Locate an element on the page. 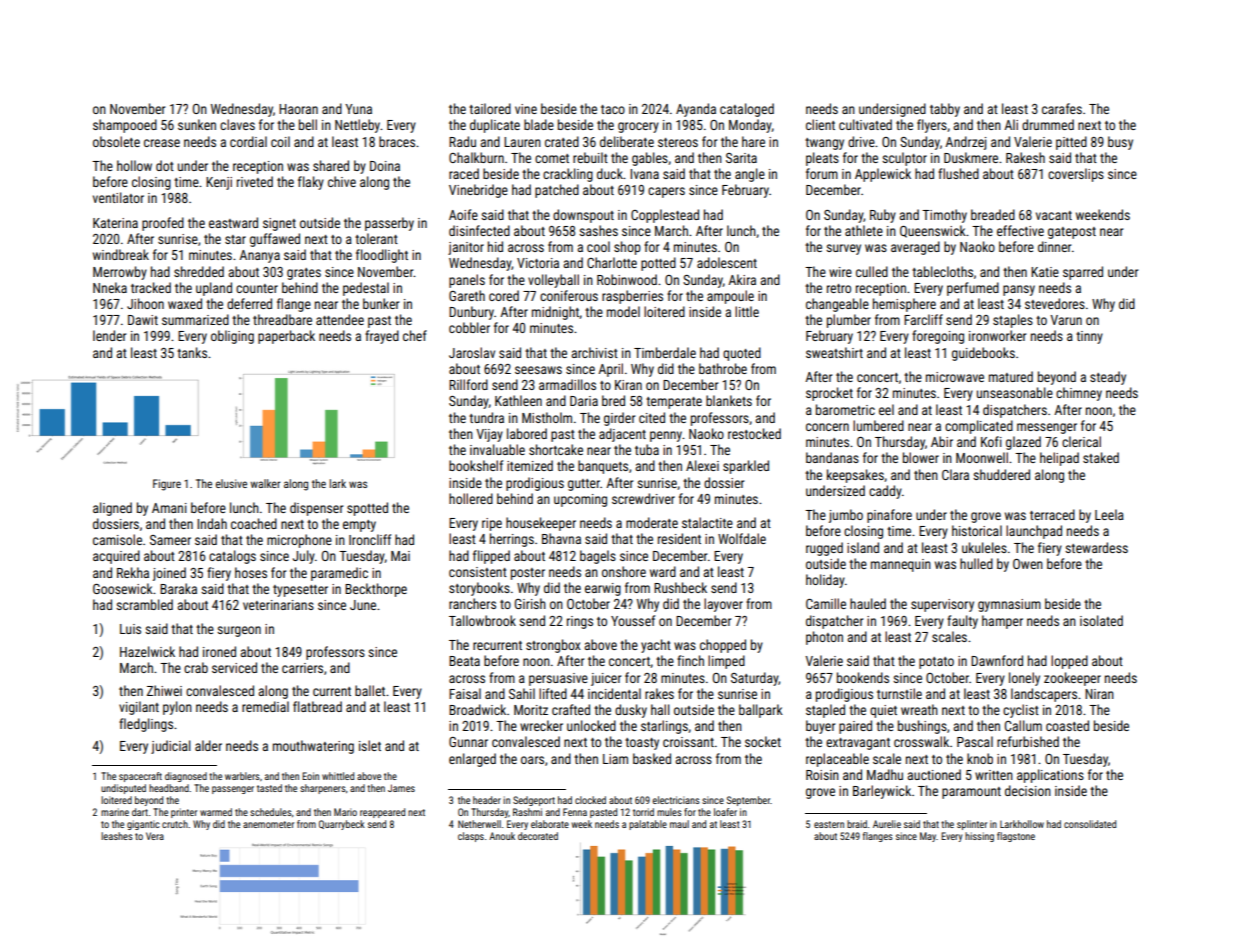  leashes is located at coordinates (117, 836).
